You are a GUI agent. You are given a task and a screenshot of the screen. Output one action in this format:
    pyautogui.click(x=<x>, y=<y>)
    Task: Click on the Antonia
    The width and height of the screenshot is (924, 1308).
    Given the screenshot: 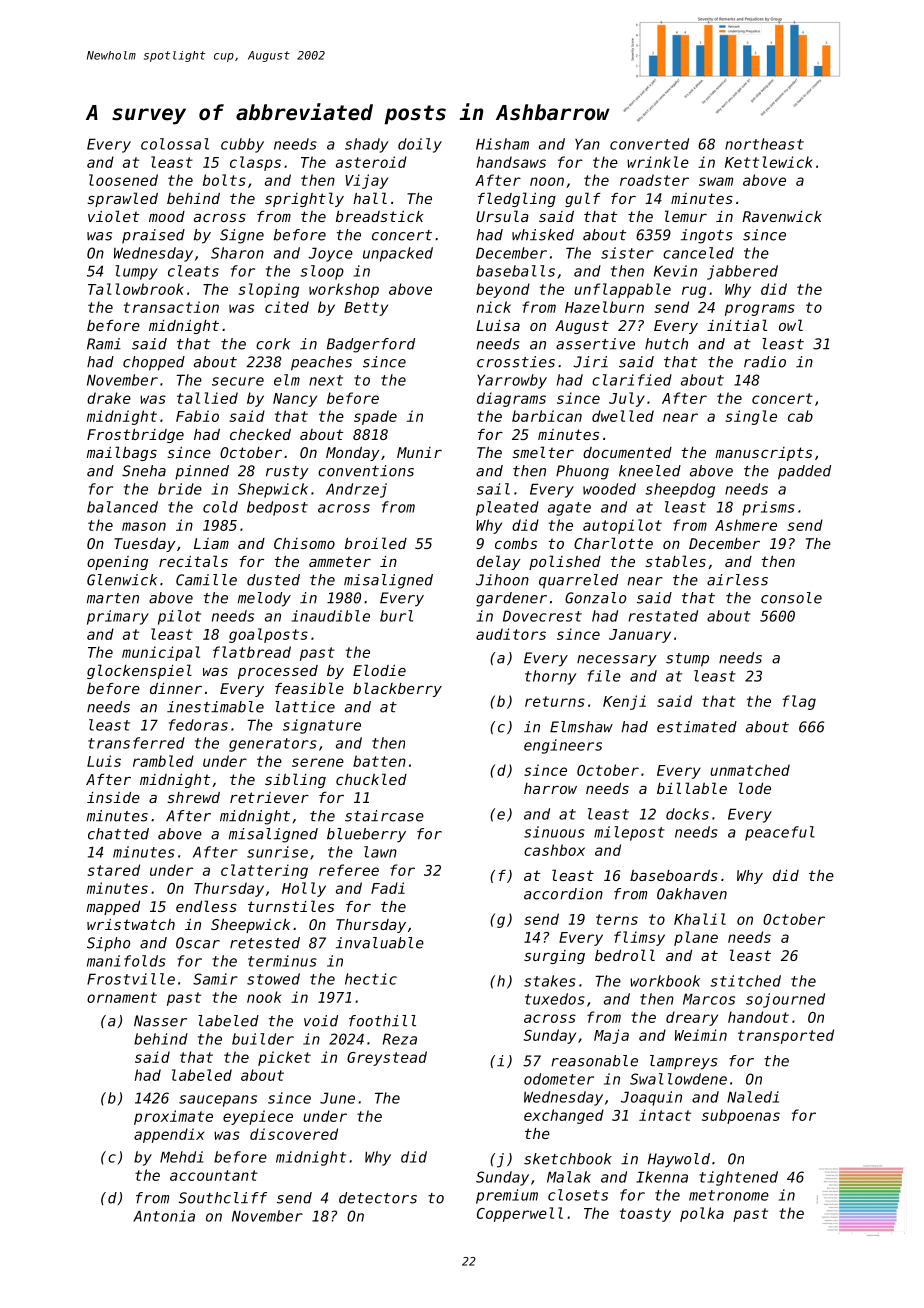 What is the action you would take?
    pyautogui.click(x=164, y=1216)
